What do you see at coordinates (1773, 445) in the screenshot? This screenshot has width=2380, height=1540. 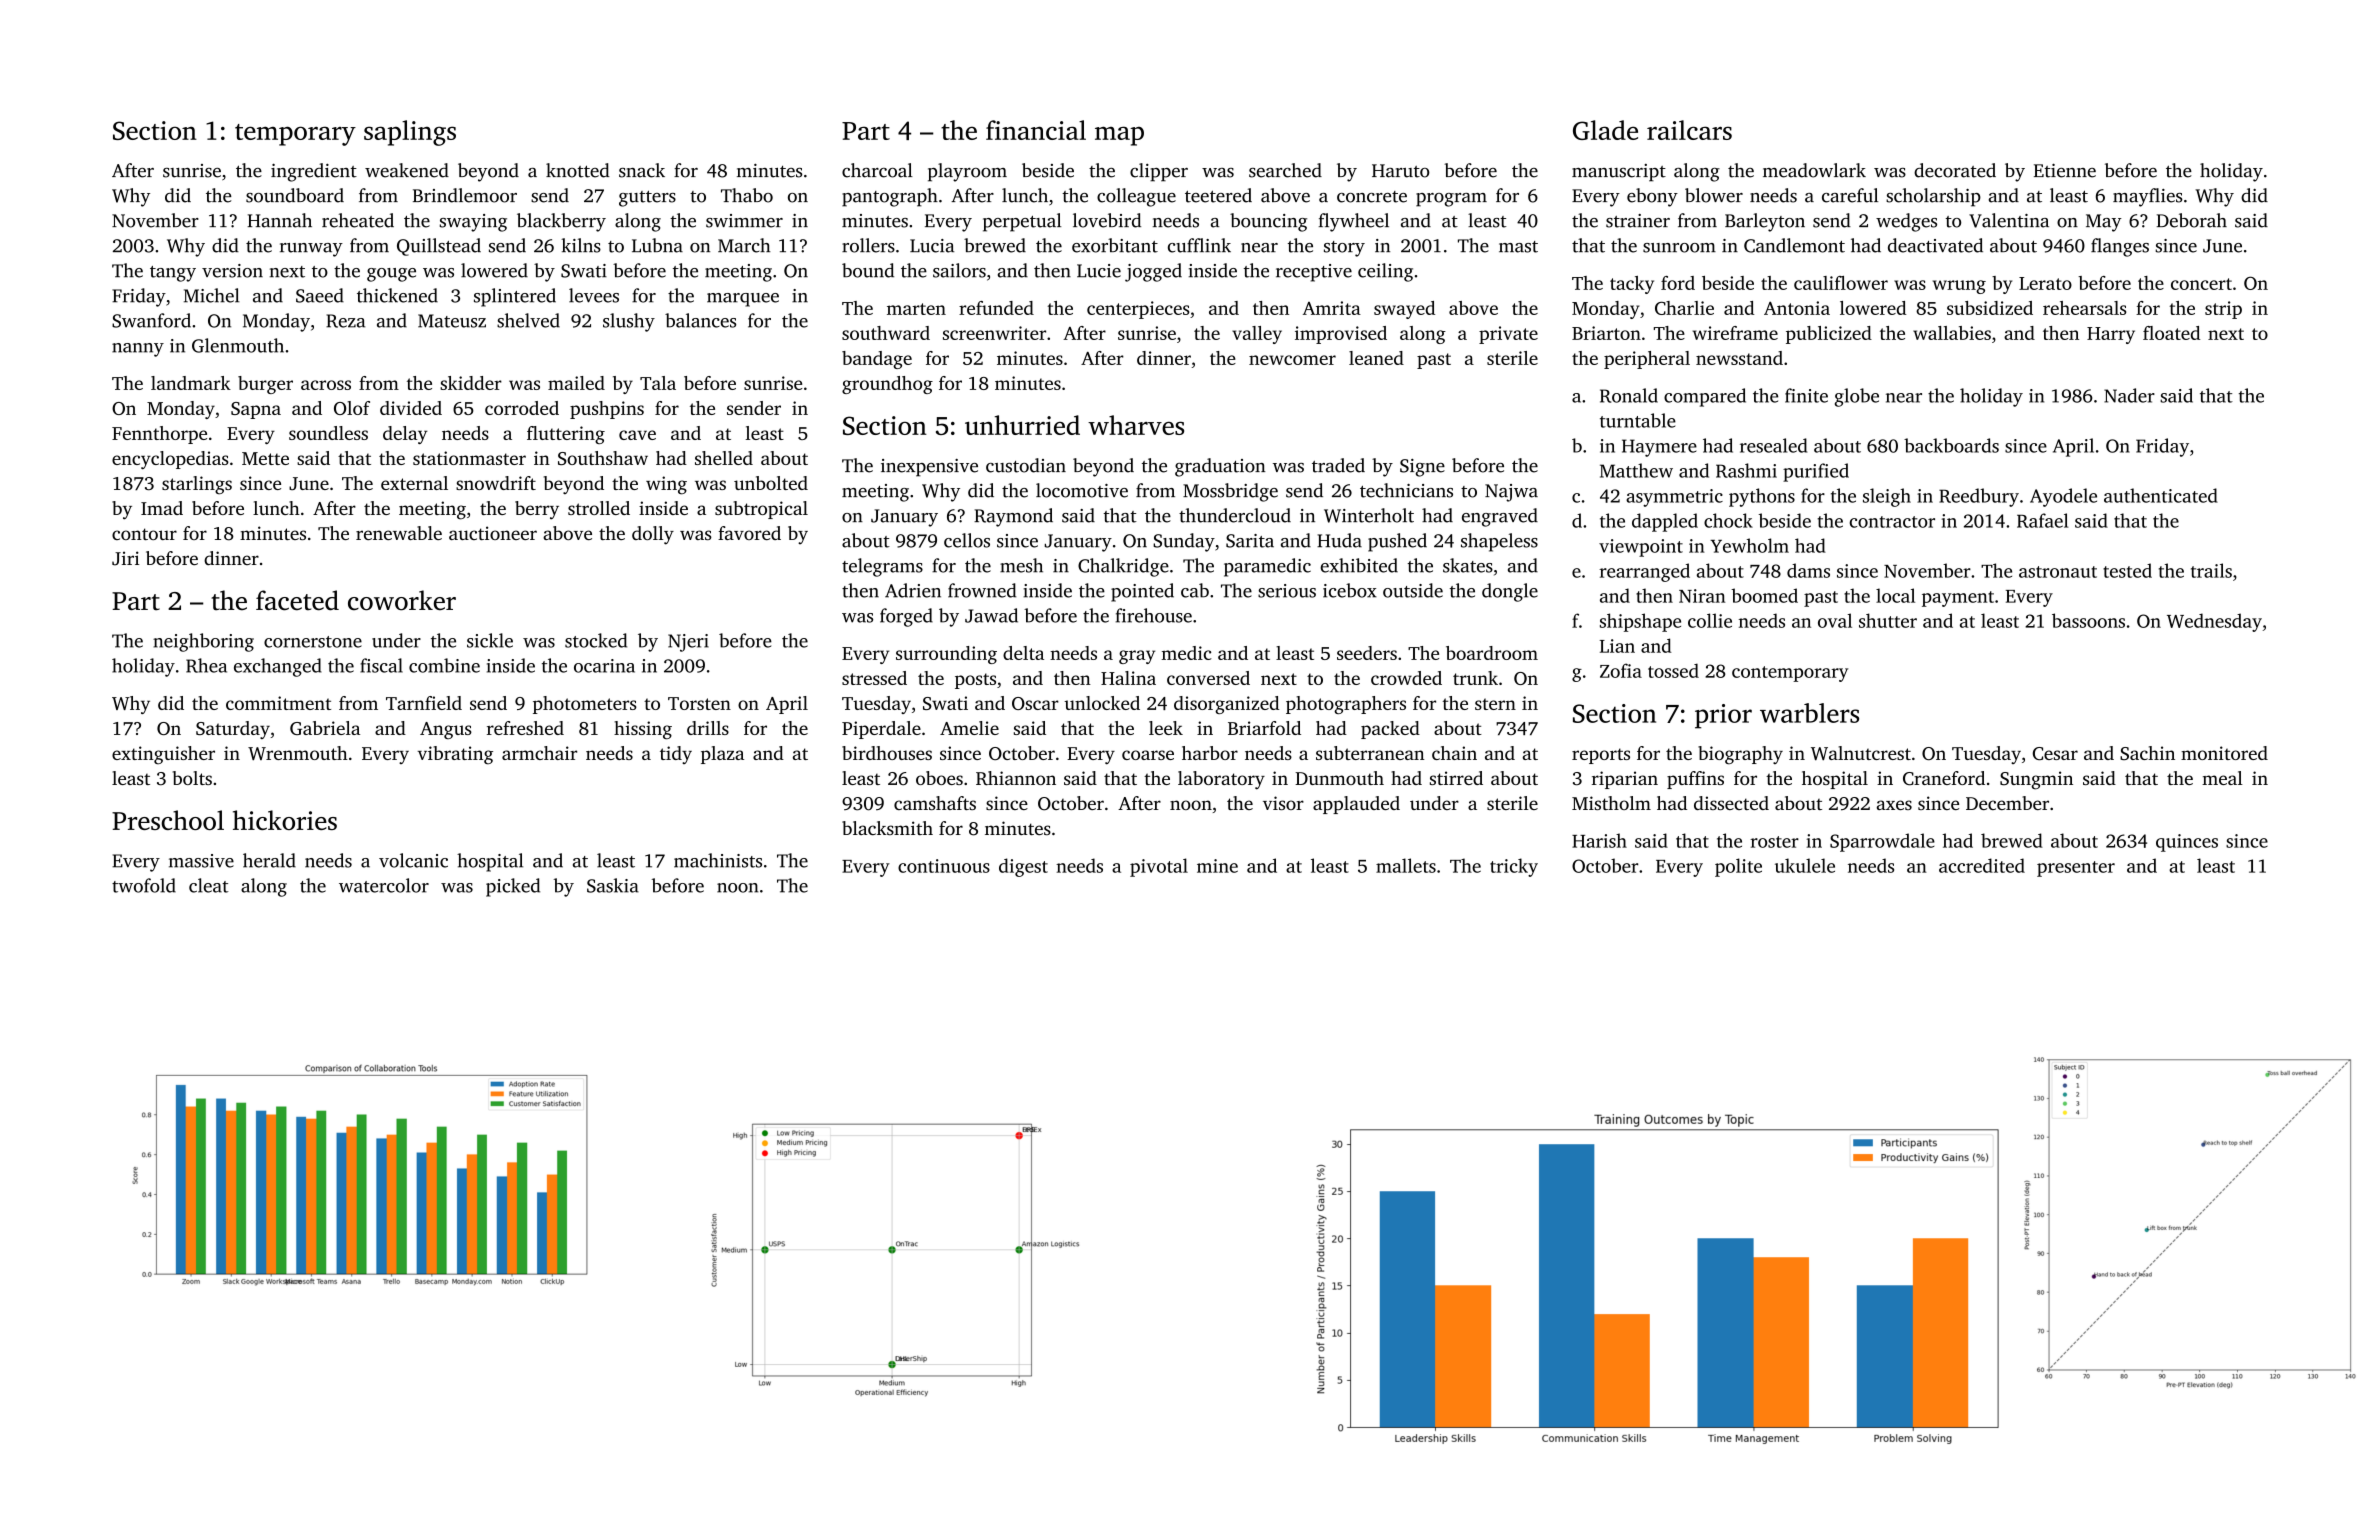 I see `resealed` at bounding box center [1773, 445].
